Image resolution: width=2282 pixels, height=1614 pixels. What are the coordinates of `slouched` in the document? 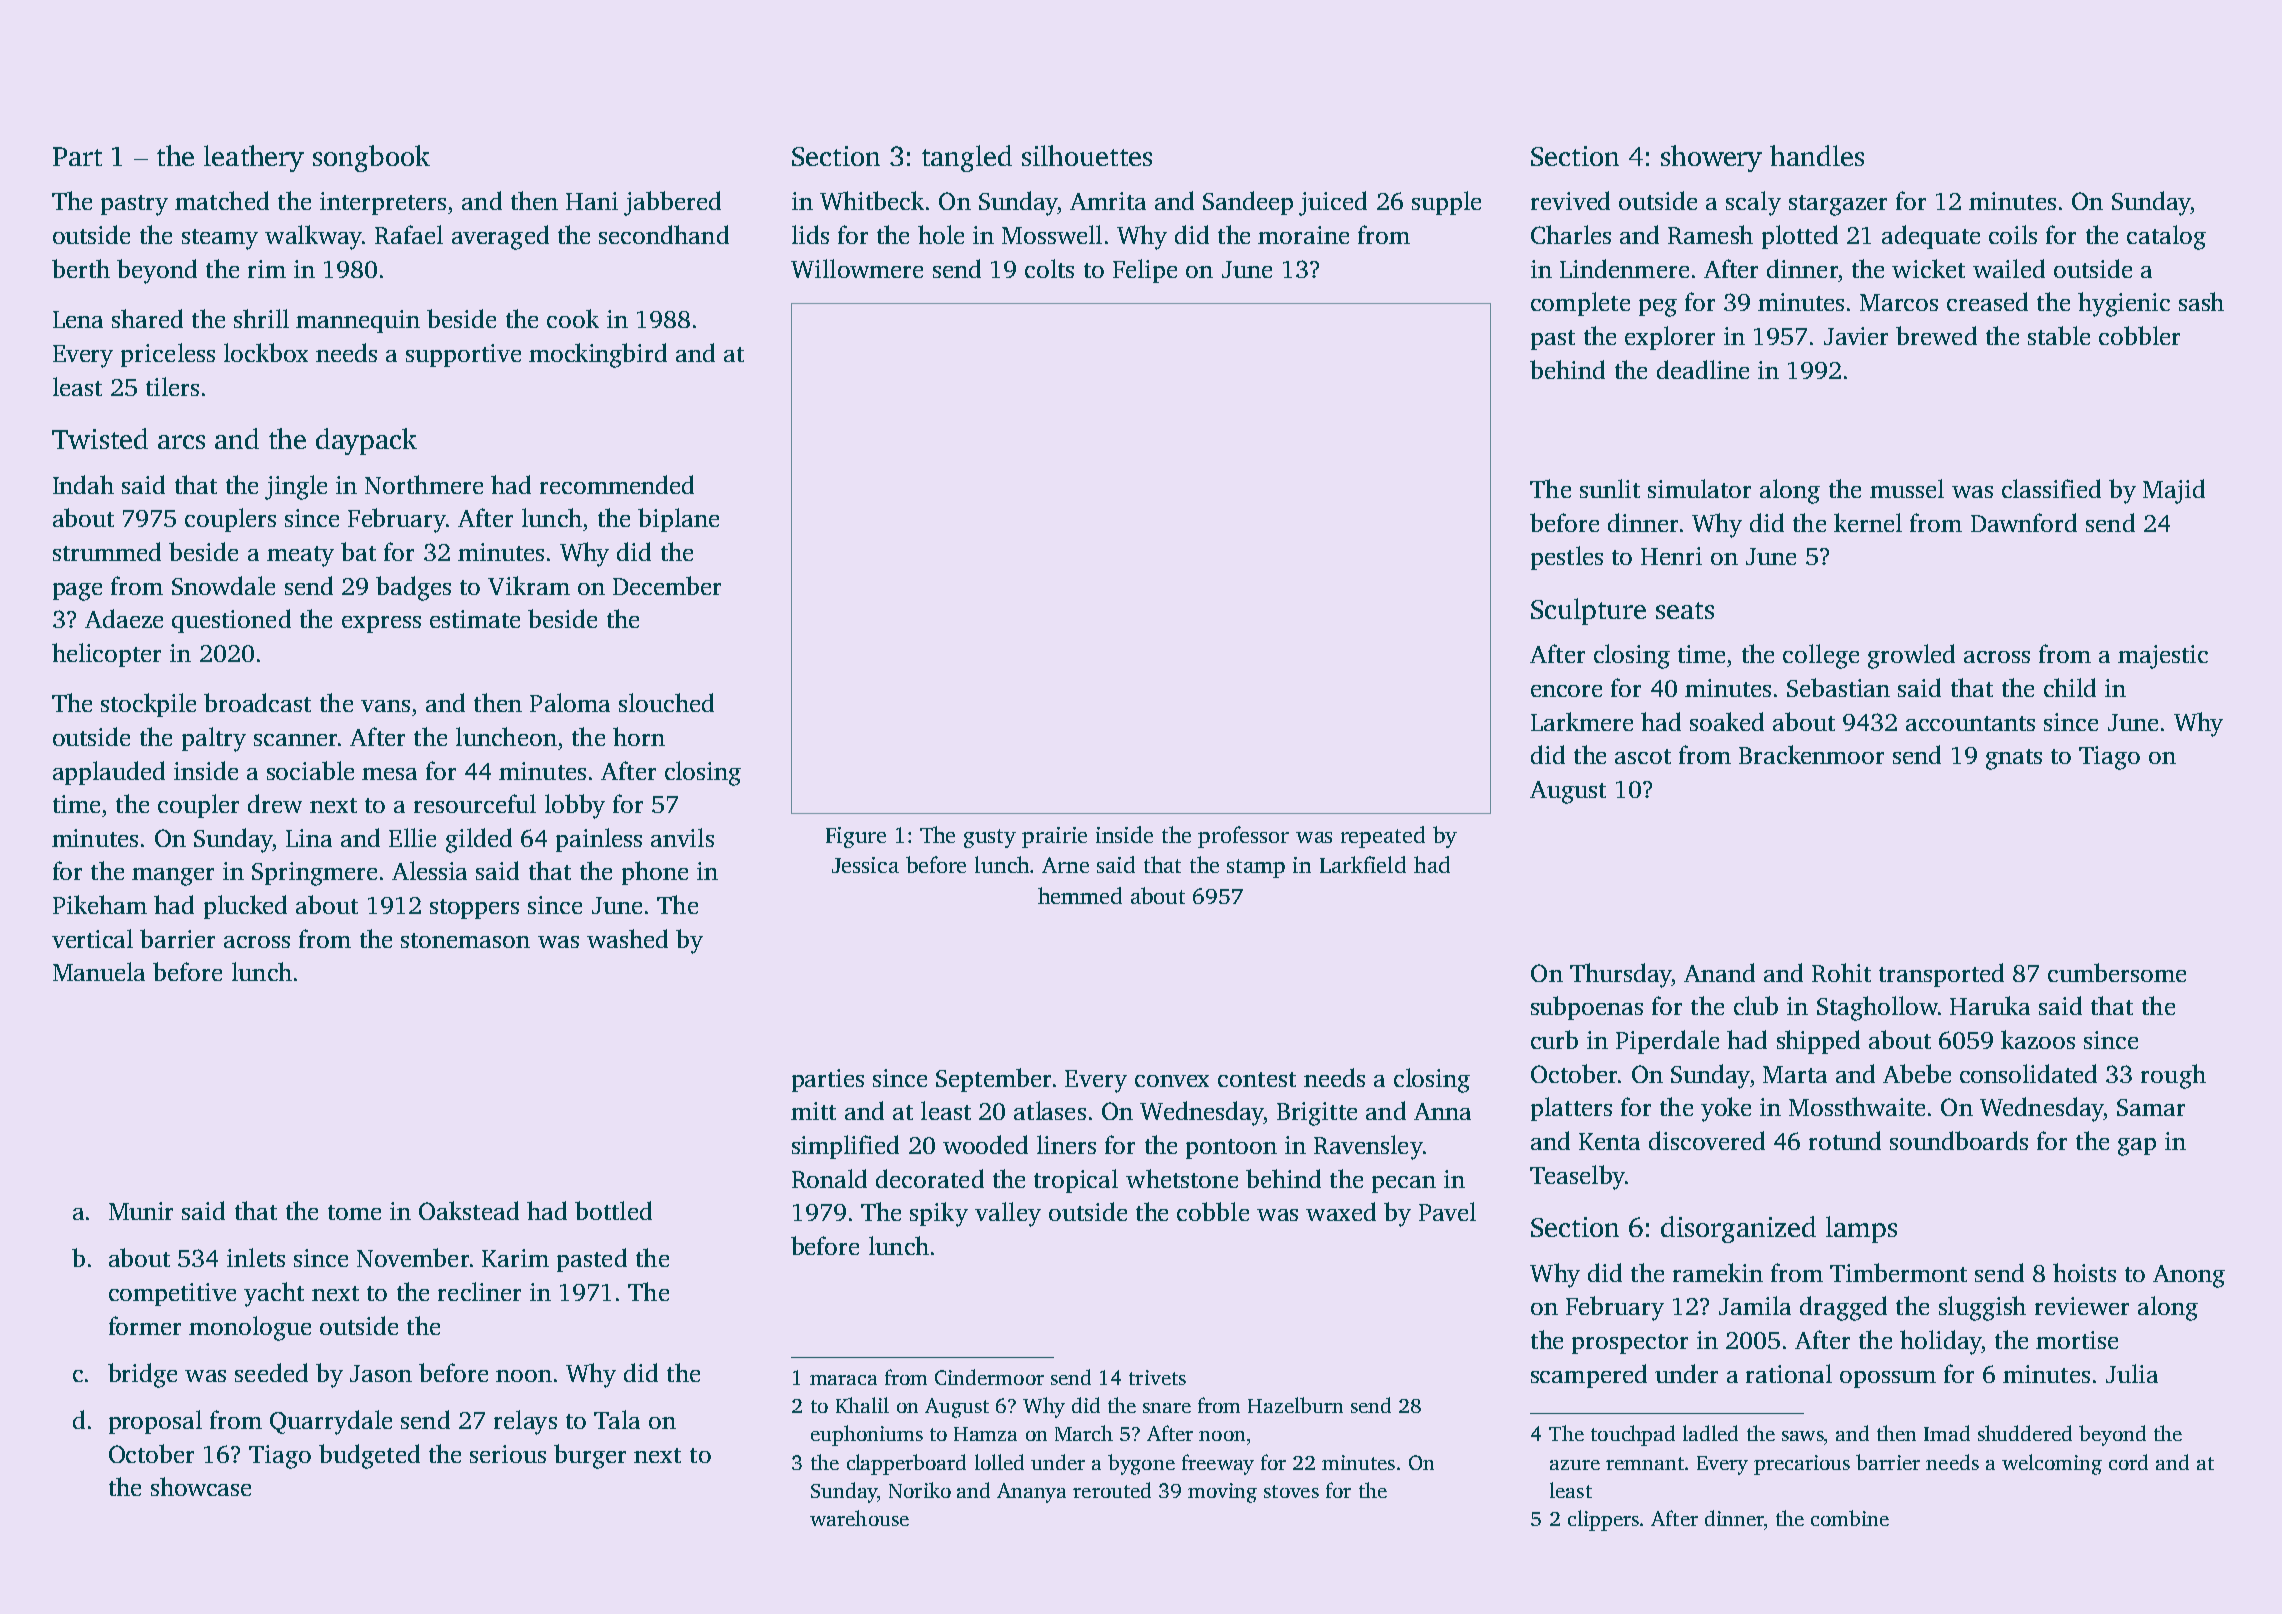 It's located at (666, 702).
